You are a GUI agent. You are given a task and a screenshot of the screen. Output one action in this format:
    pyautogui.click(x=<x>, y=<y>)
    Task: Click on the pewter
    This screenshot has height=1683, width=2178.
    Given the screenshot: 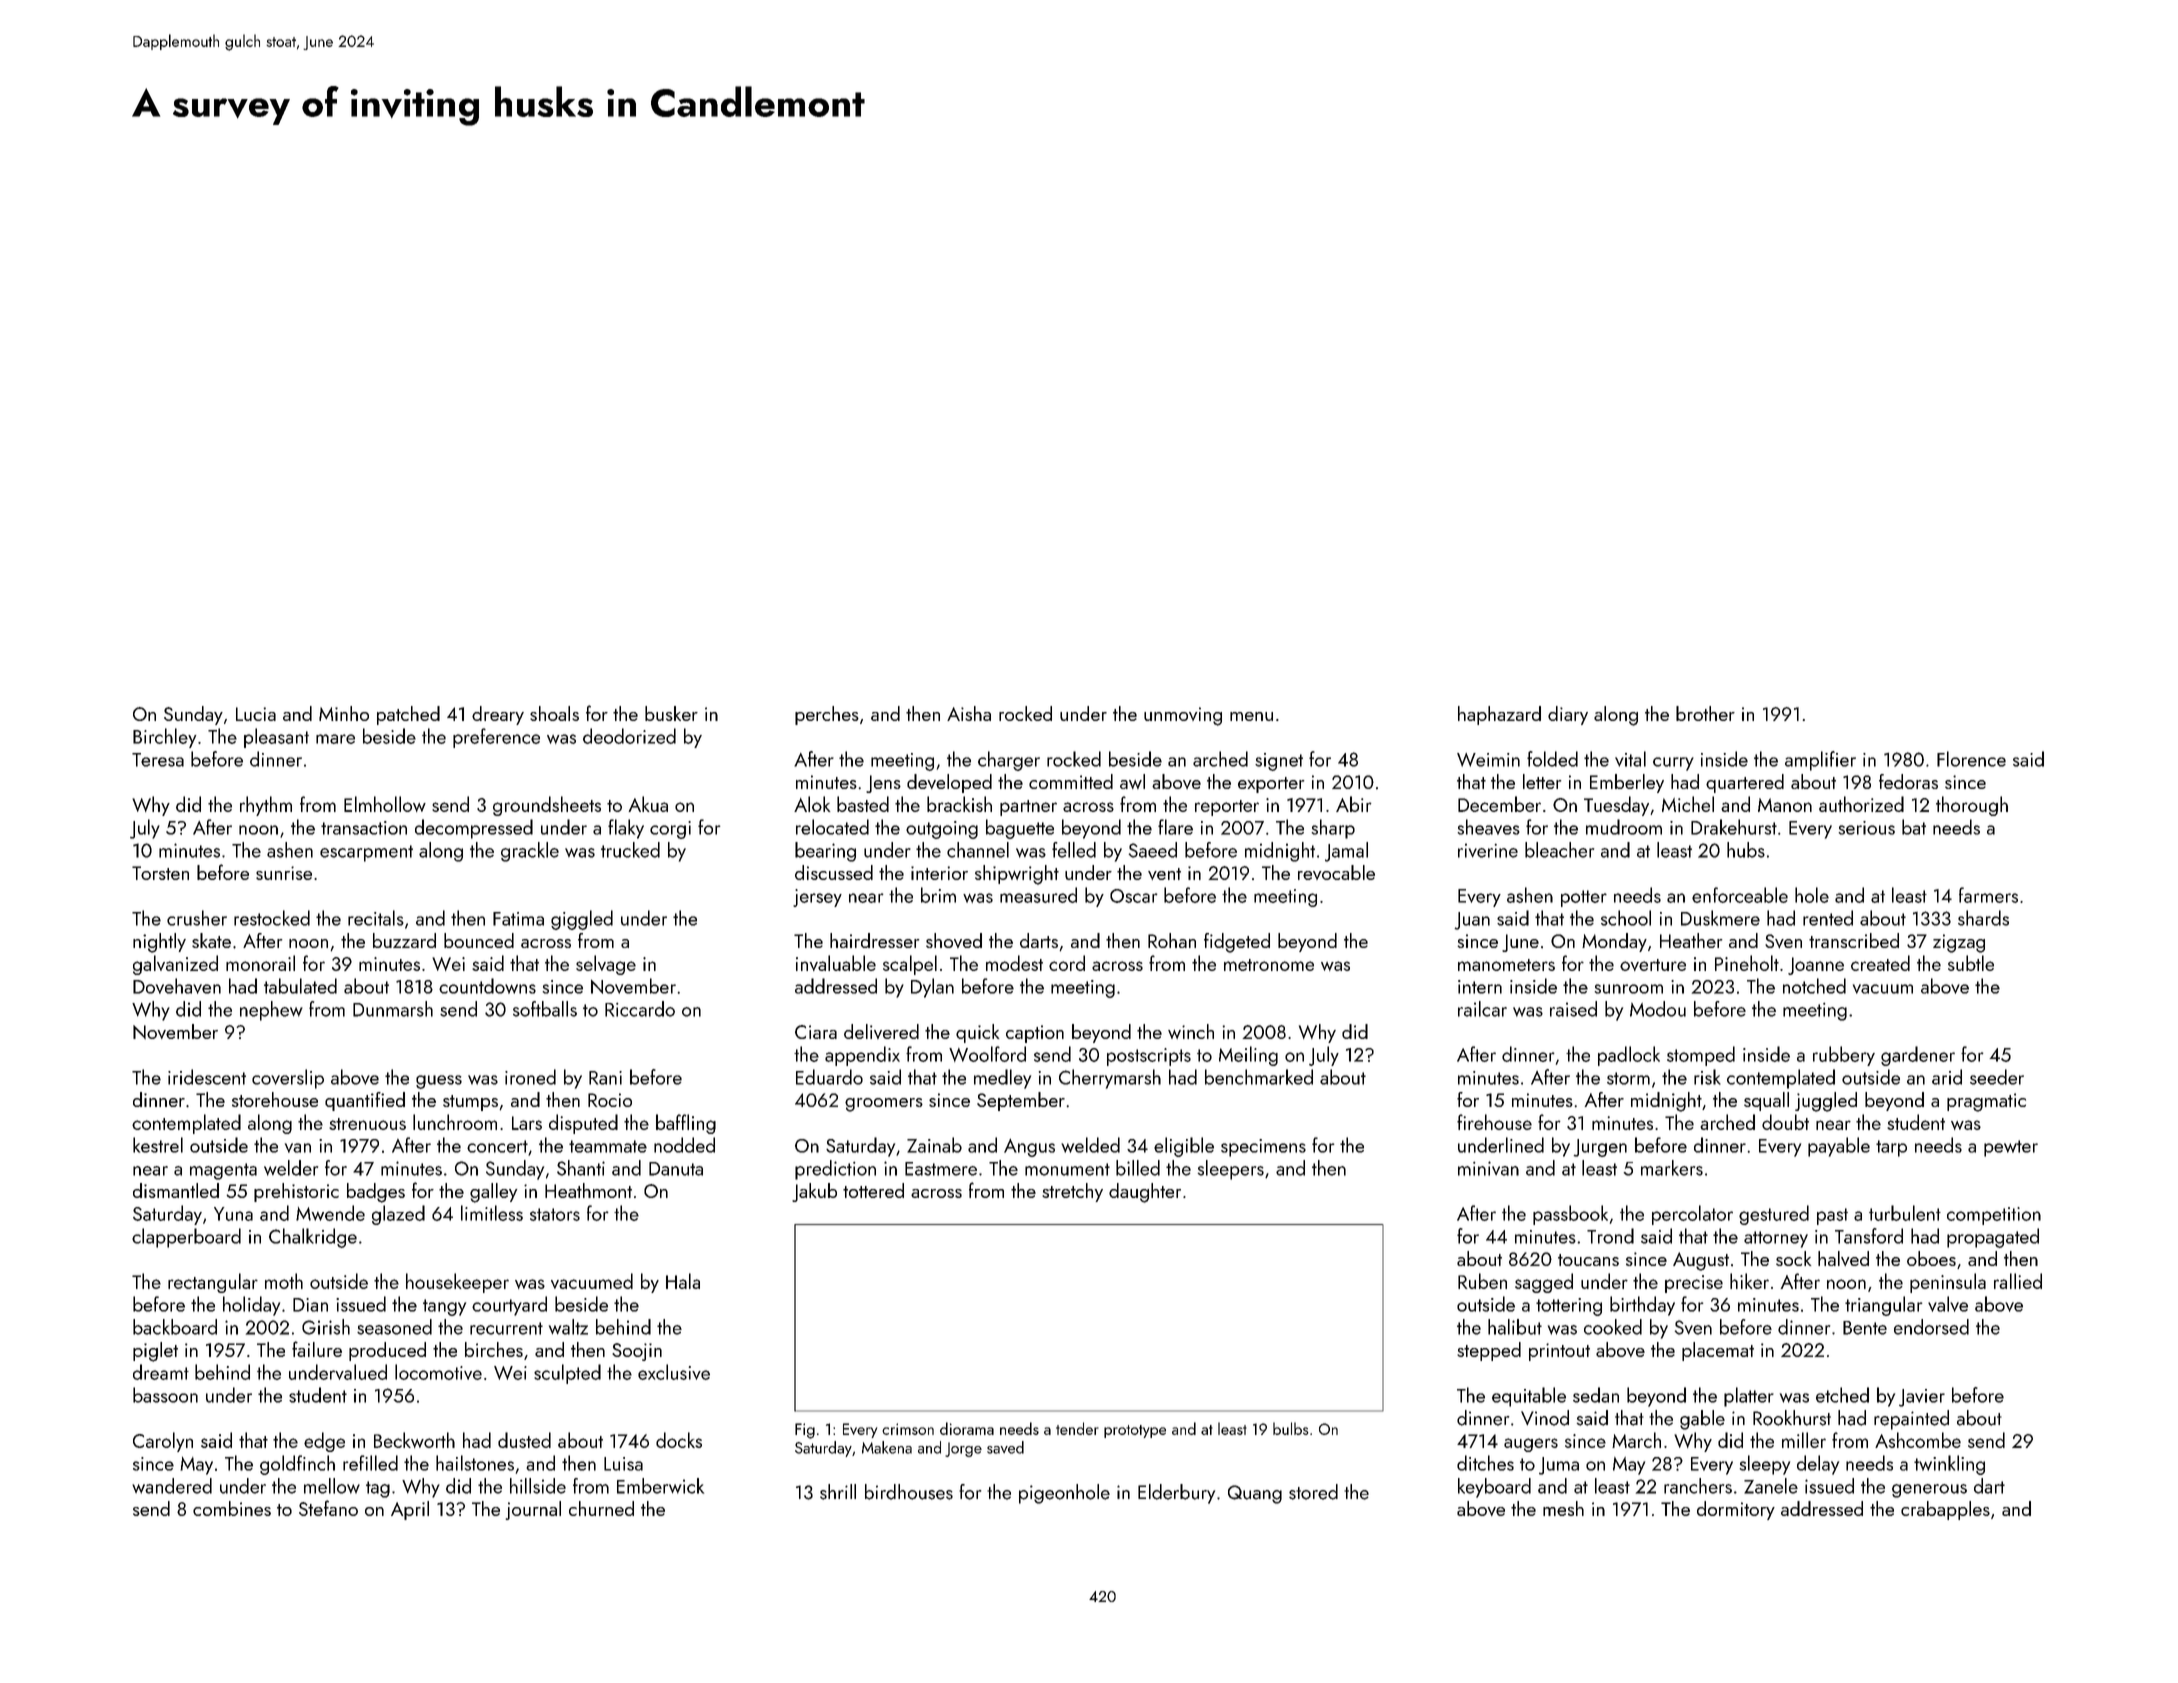 What is the action you would take?
    pyautogui.click(x=2011, y=1148)
